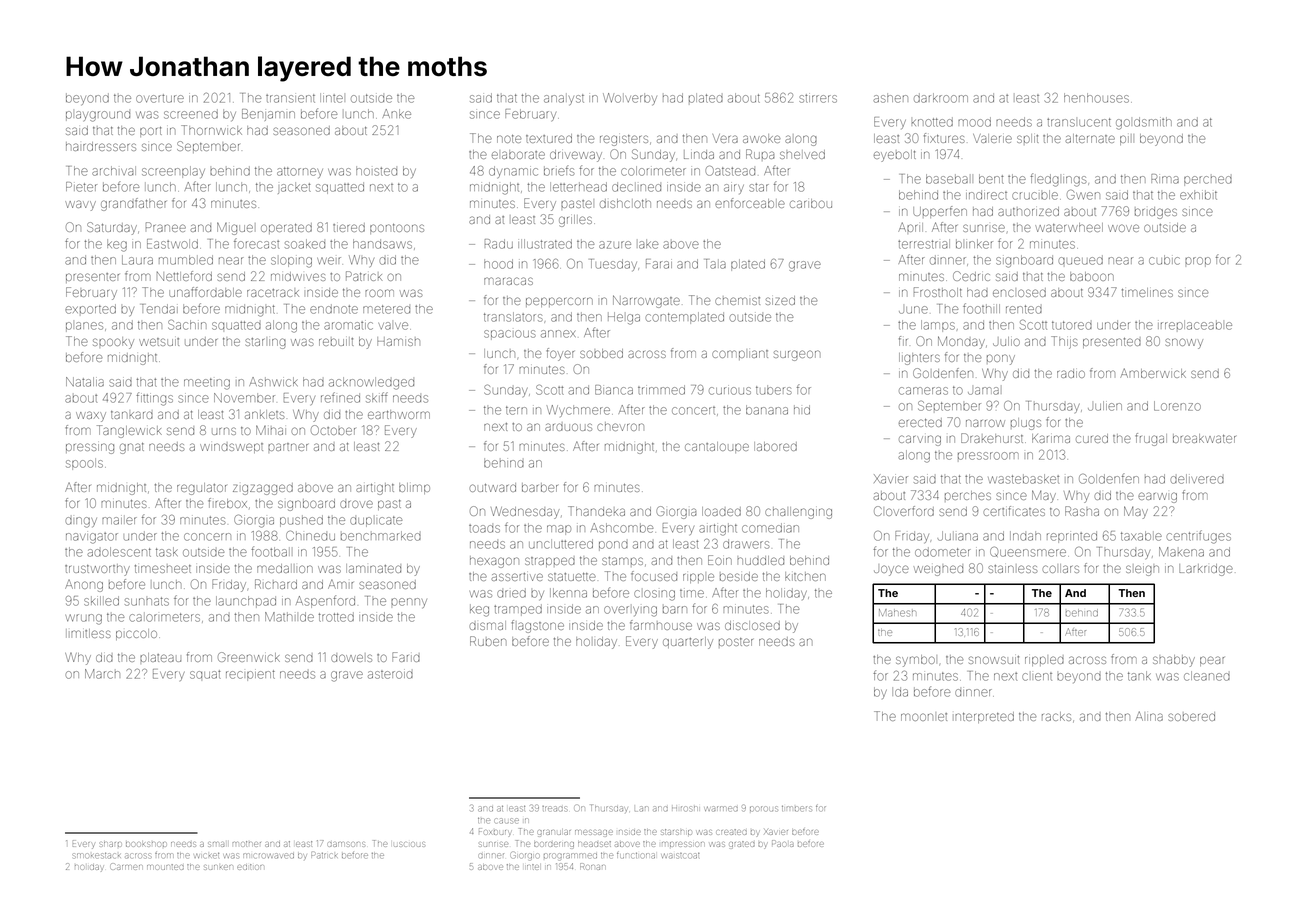 This screenshot has height=924, width=1308. Describe the element at coordinates (488, 641) in the screenshot. I see `Ruben` at that location.
